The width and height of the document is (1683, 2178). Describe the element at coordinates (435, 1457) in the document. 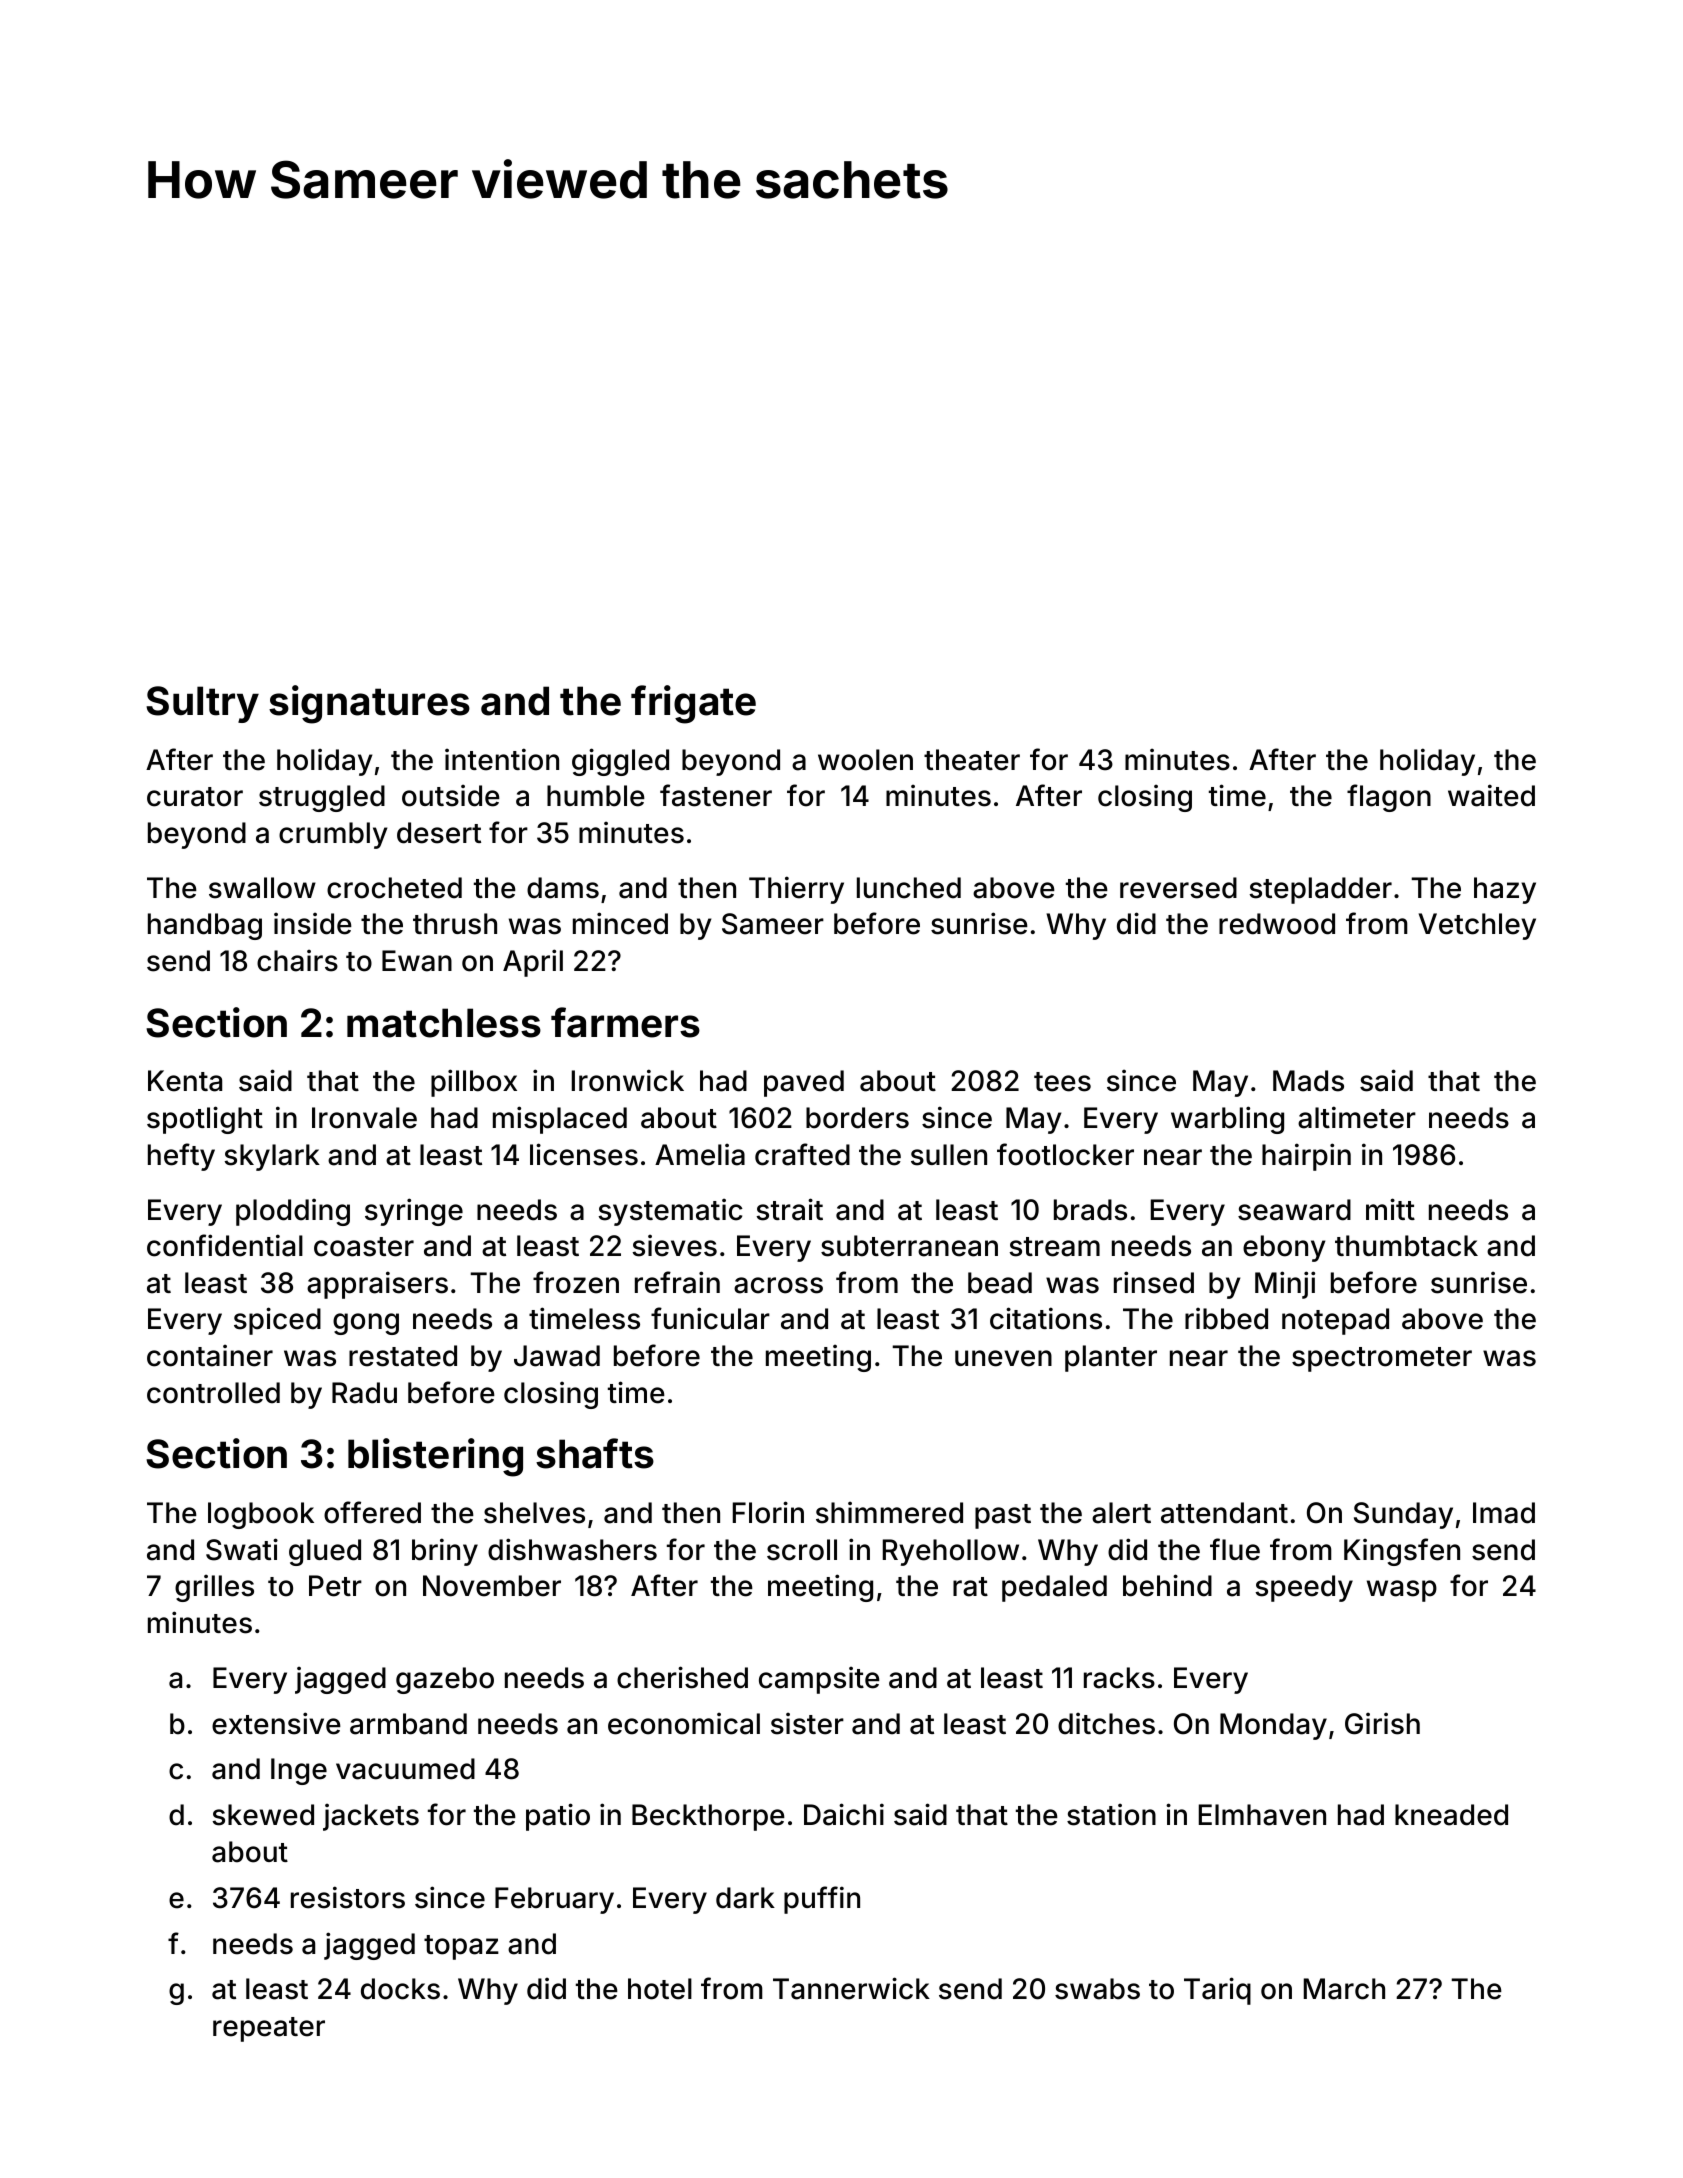

I see `blistering` at that location.
